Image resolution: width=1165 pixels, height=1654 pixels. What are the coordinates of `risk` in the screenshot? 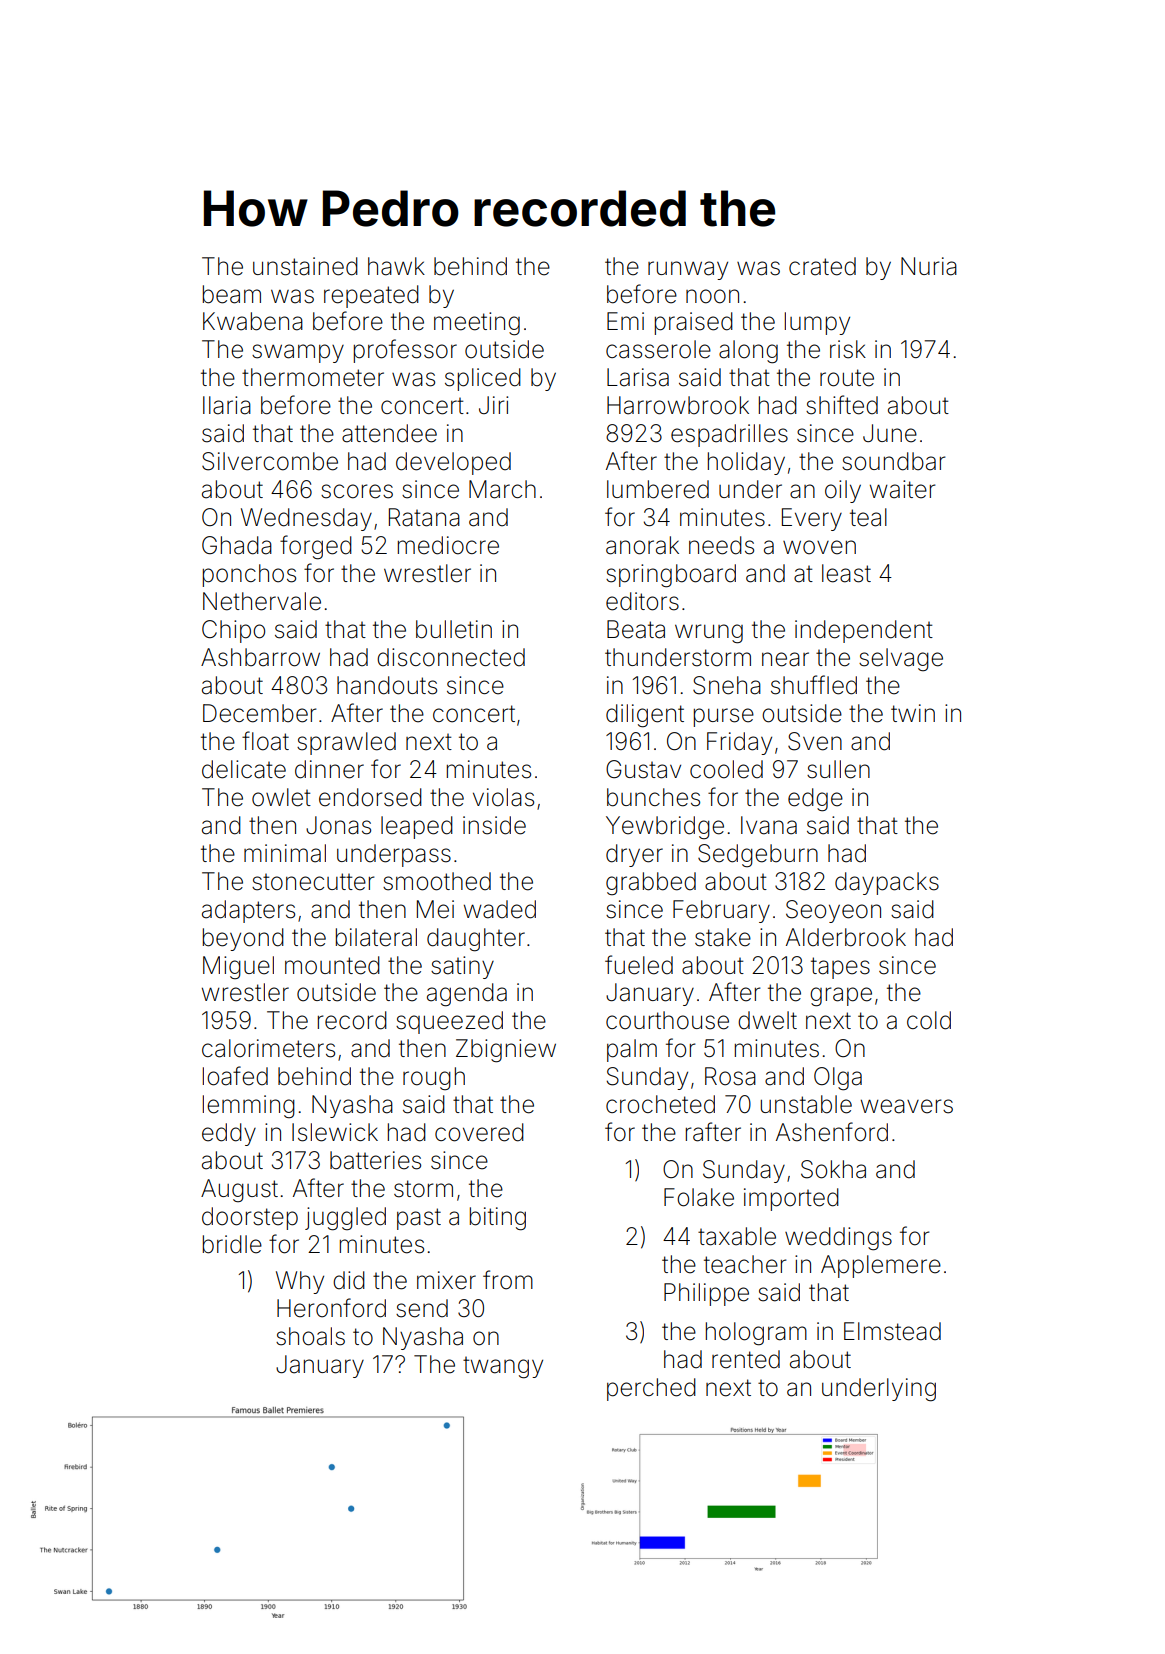 It's located at (848, 349).
